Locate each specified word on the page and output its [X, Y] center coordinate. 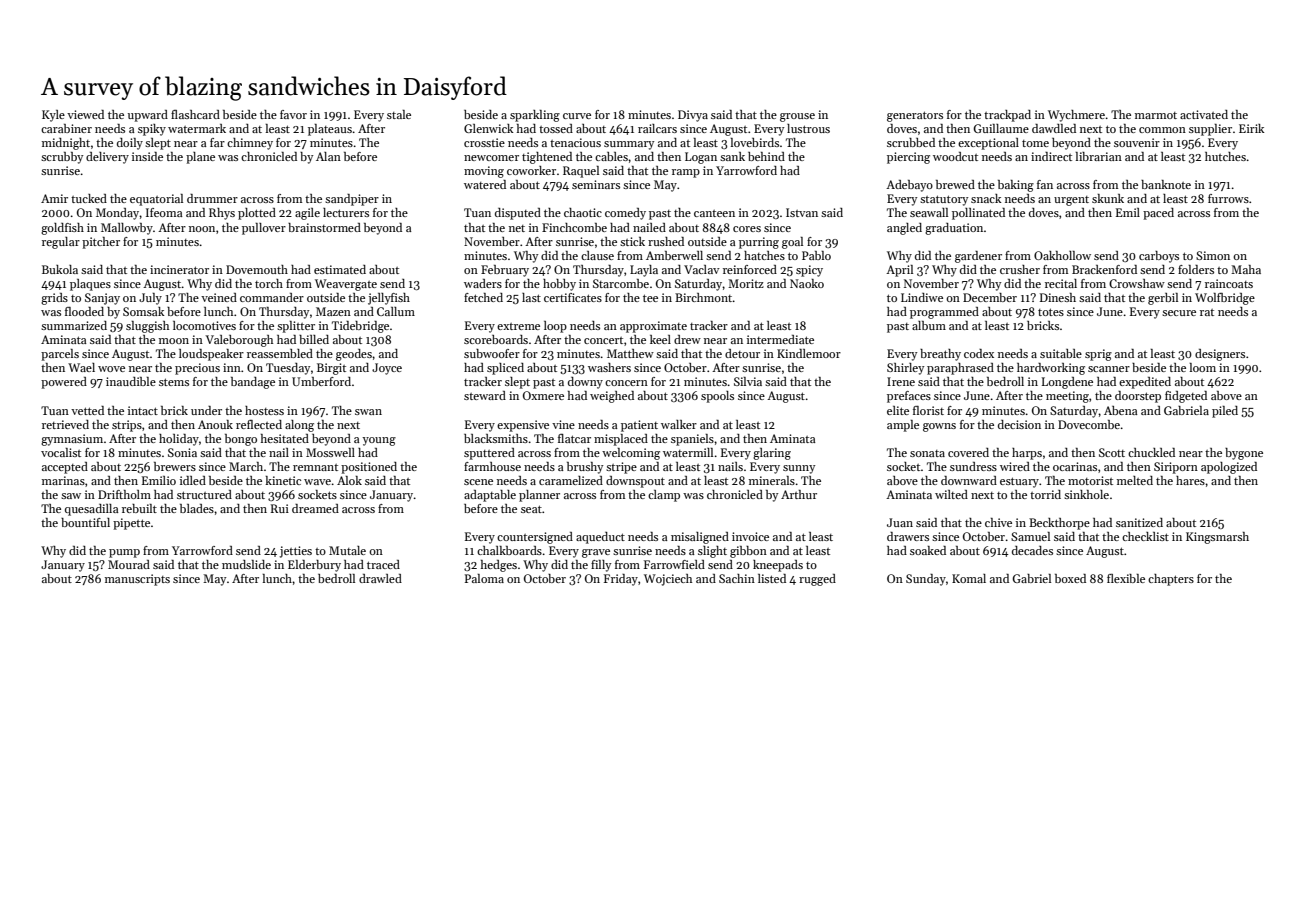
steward [485, 395]
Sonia [182, 452]
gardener [978, 257]
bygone [1244, 454]
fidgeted [1186, 397]
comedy [625, 214]
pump [124, 553]
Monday [118, 214]
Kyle [53, 116]
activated [1204, 114]
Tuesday [288, 369]
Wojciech [668, 580]
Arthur [799, 494]
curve [577, 116]
